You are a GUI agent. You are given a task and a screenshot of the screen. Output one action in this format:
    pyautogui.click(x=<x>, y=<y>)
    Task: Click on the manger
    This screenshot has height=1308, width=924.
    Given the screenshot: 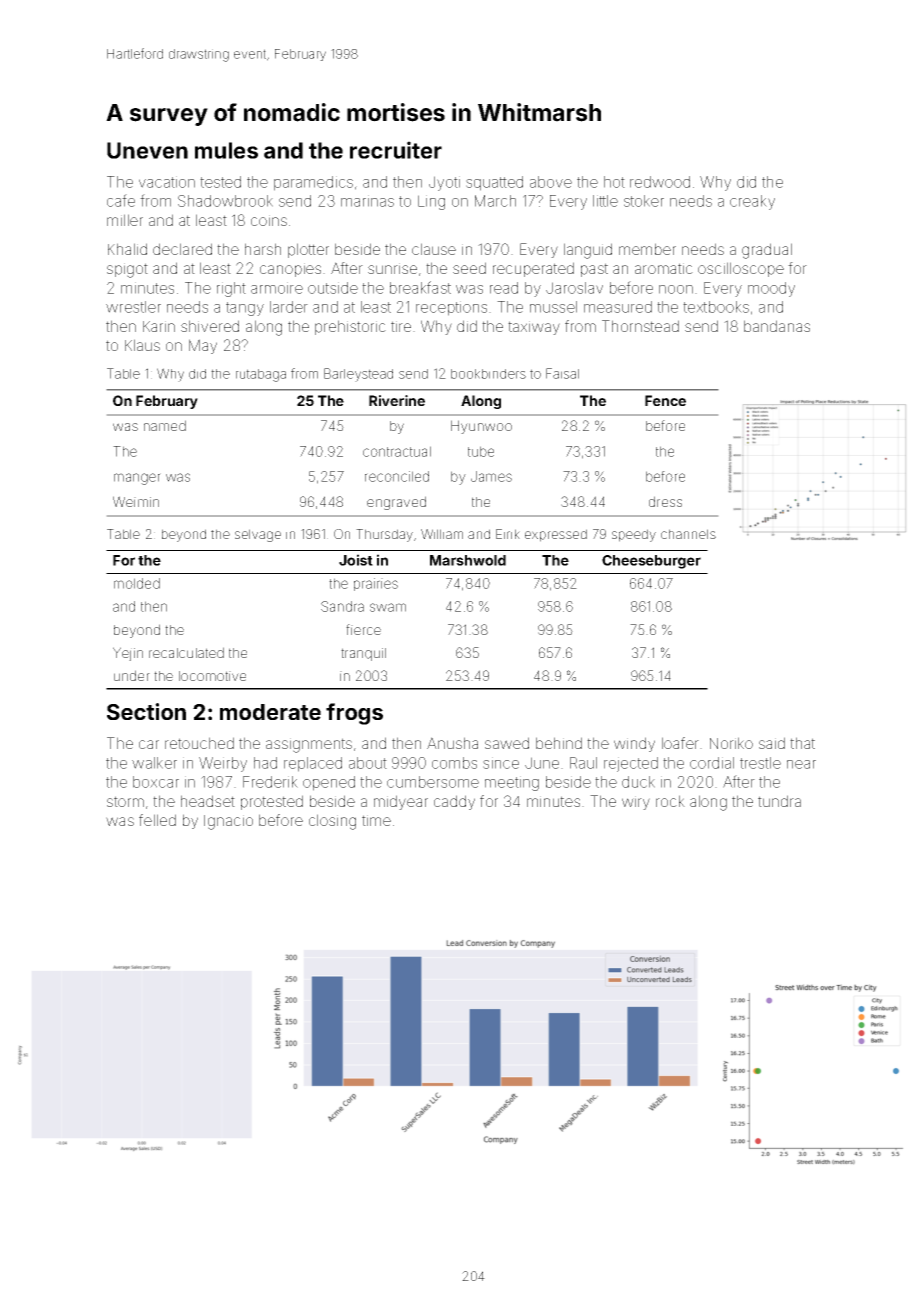 What is the action you would take?
    pyautogui.click(x=137, y=479)
